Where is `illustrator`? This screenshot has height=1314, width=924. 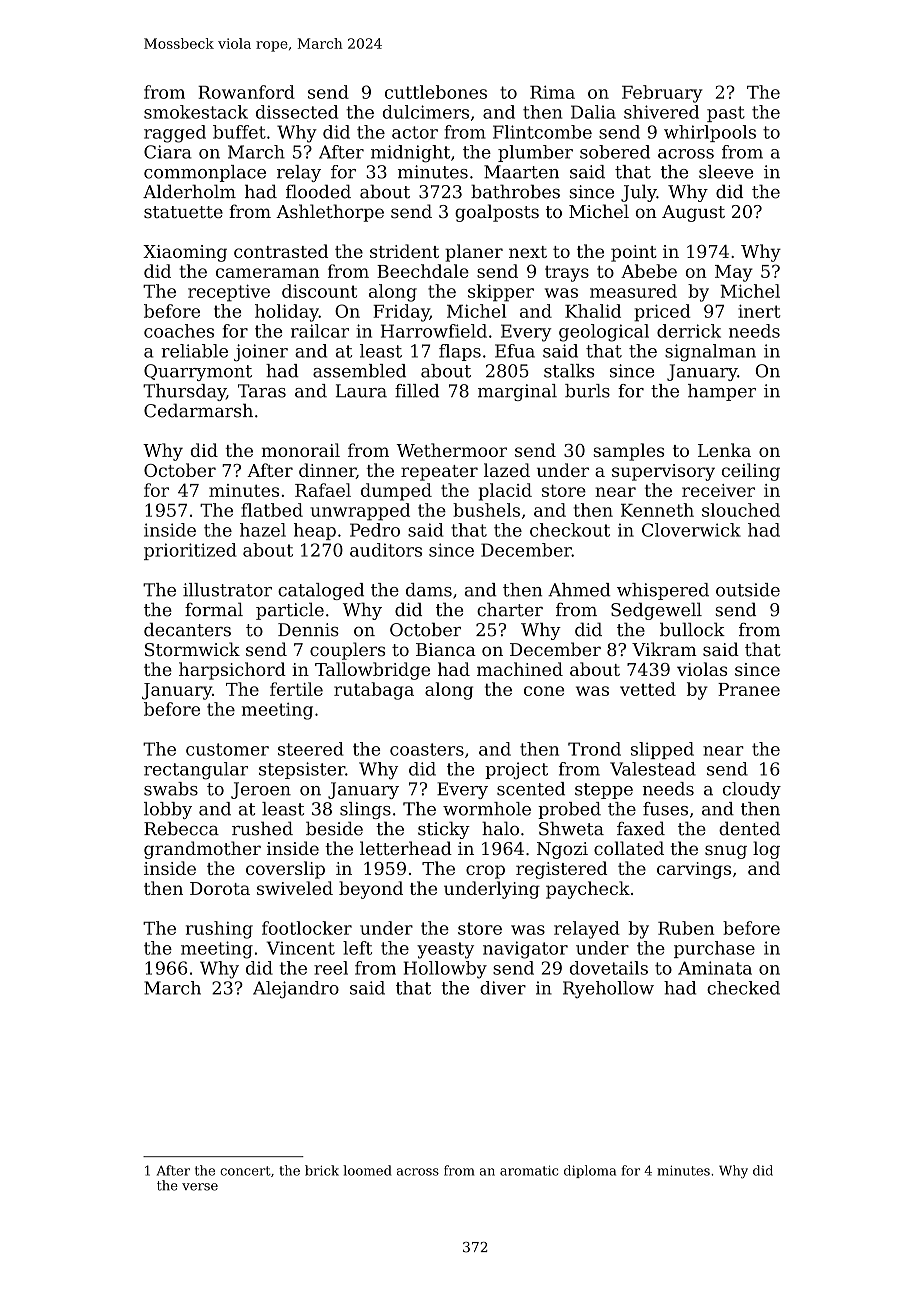
illustrator is located at coordinates (227, 590).
